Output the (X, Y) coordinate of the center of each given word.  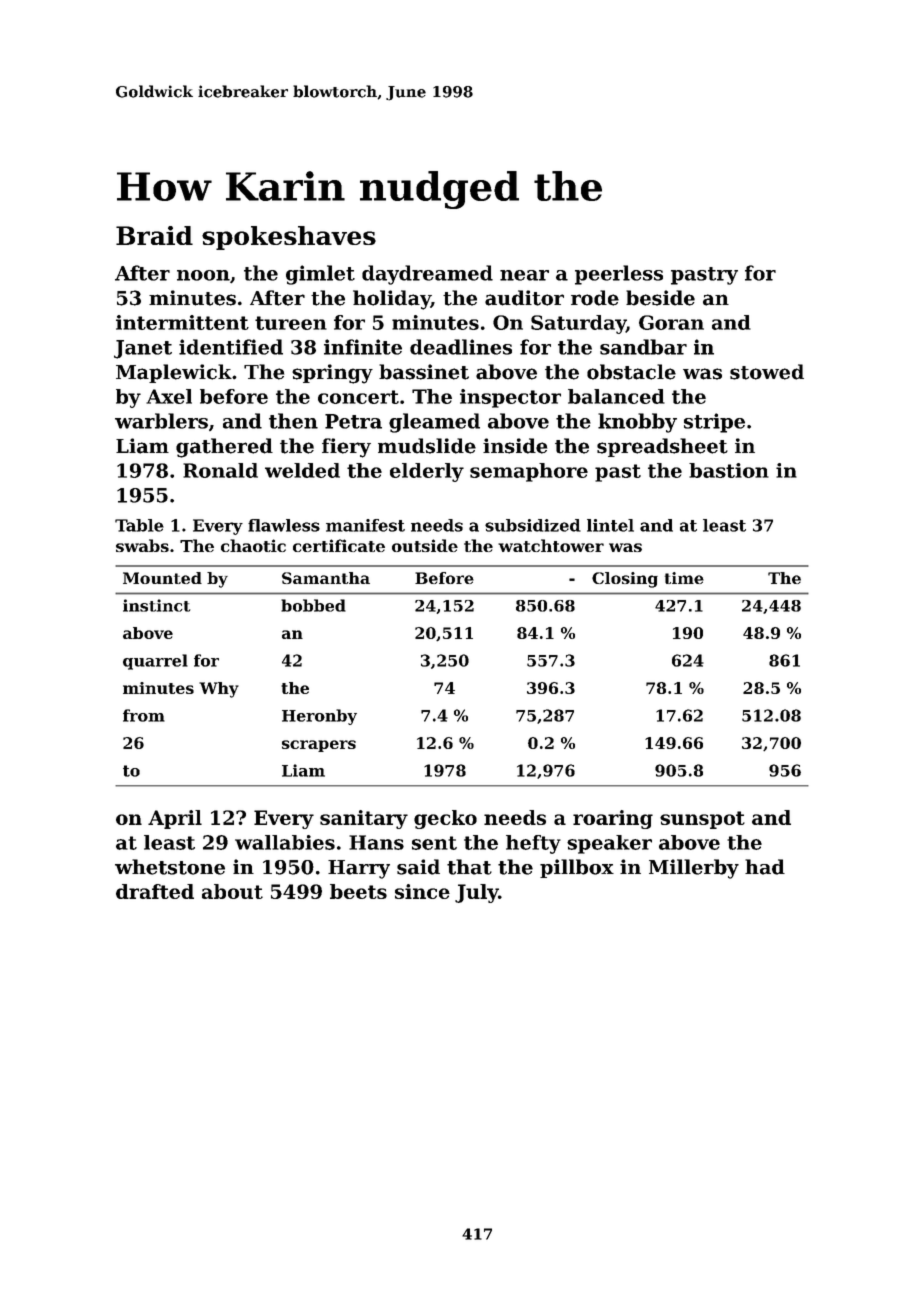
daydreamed (427, 275)
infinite (363, 347)
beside (660, 298)
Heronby (319, 717)
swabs (142, 545)
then (293, 421)
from (144, 715)
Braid (154, 235)
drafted (155, 891)
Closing (625, 580)
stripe (714, 423)
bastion (729, 470)
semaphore (529, 472)
